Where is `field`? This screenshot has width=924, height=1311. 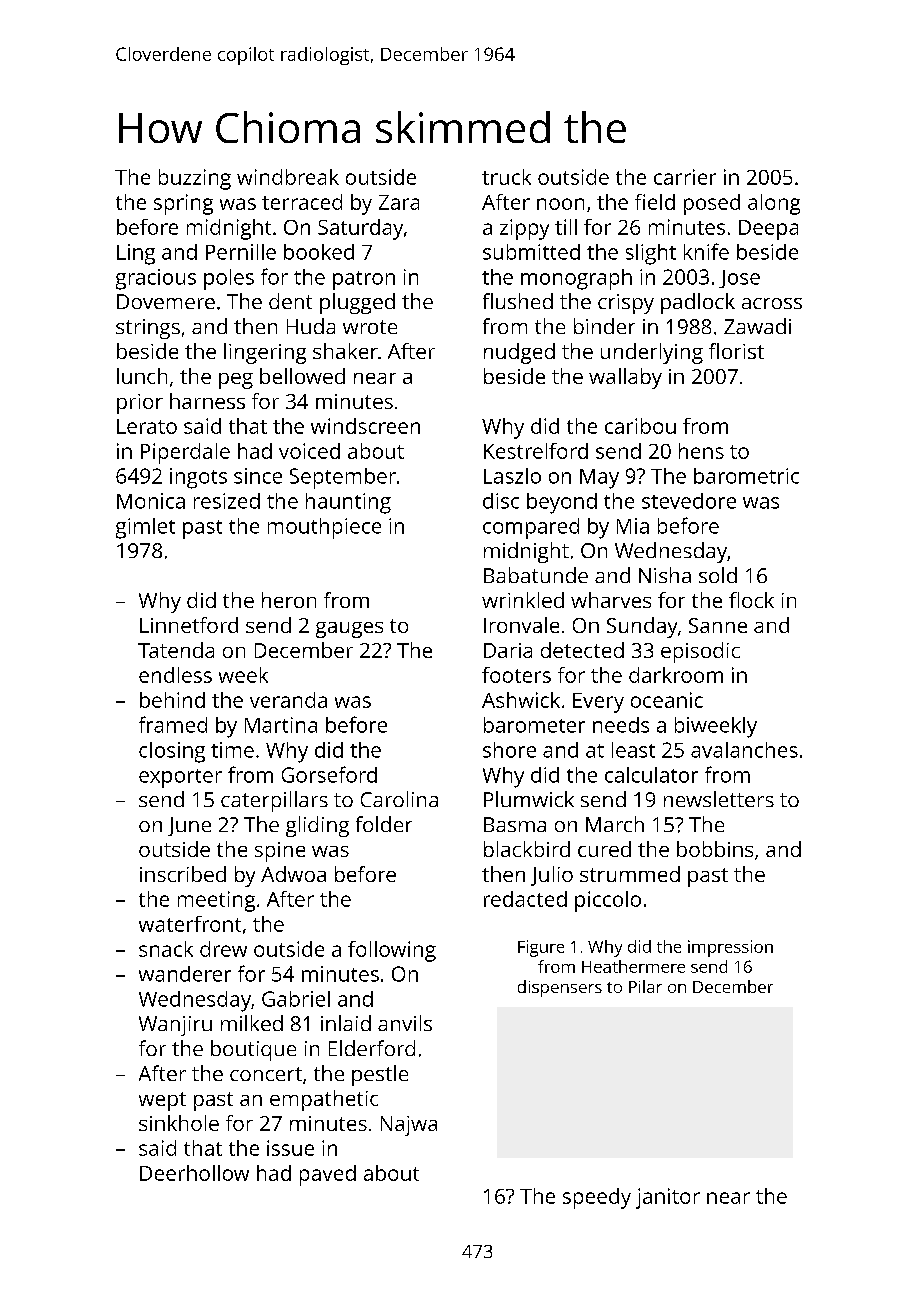 field is located at coordinates (655, 202).
